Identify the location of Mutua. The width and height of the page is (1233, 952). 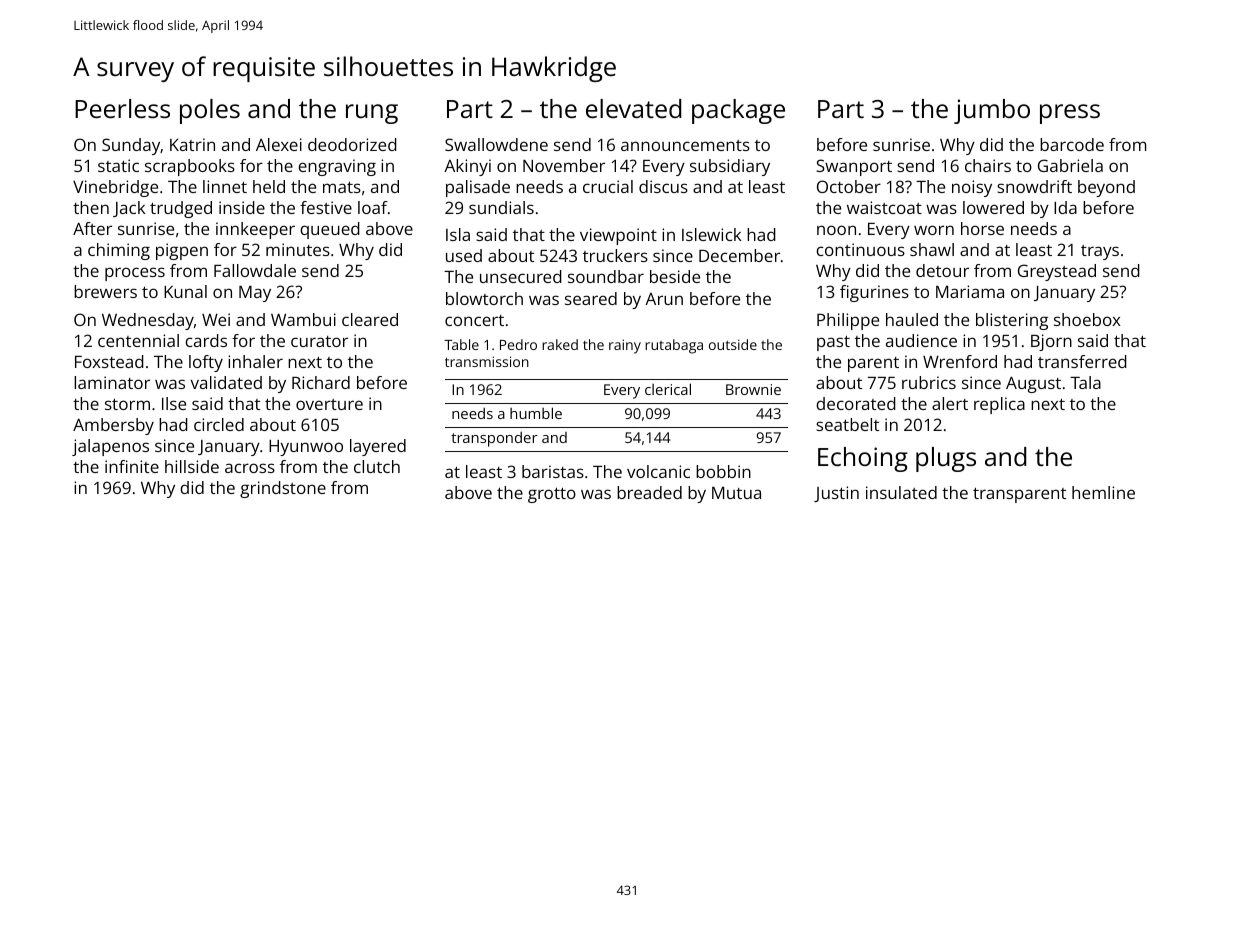
(736, 493).
